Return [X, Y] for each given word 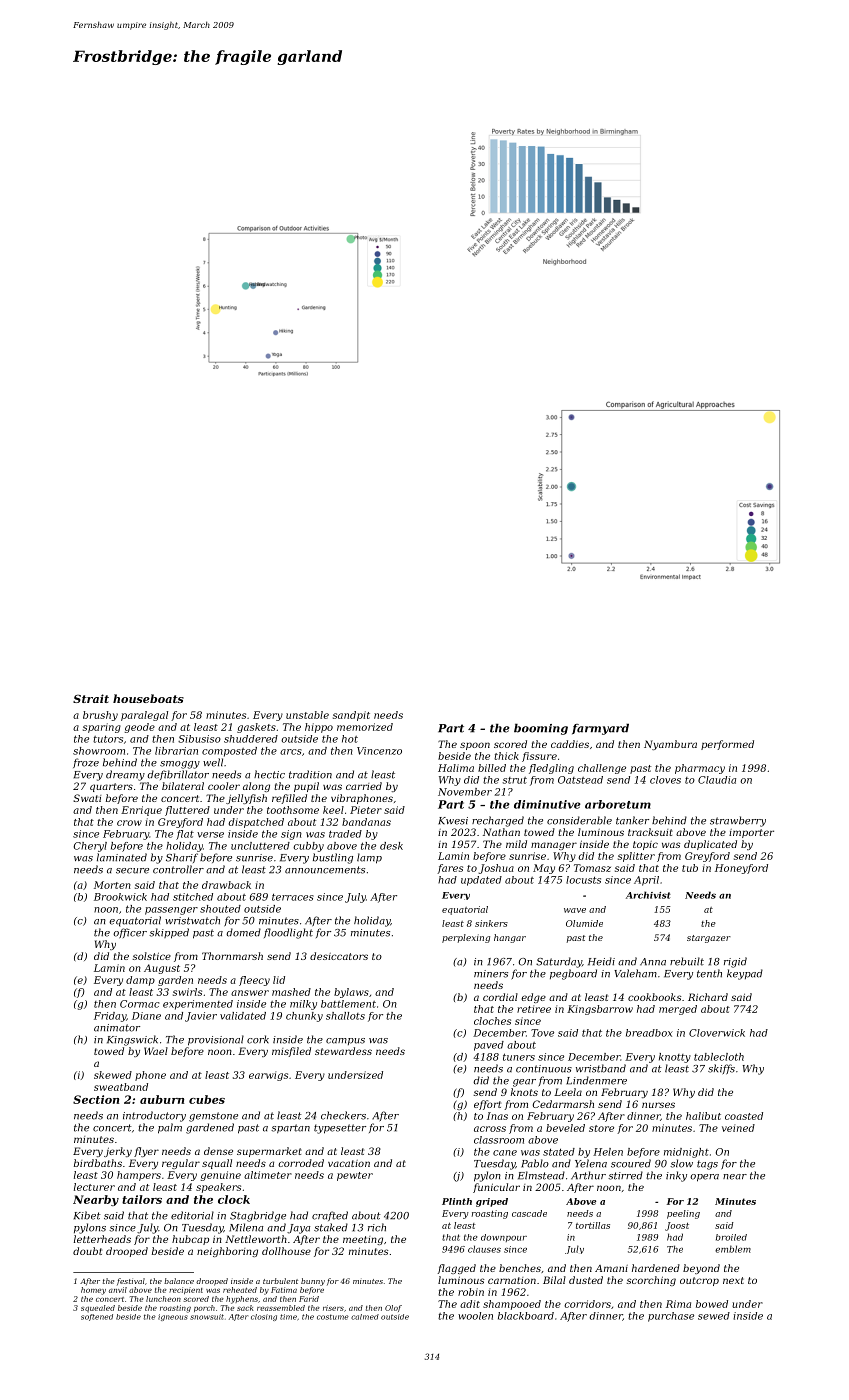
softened [97, 1317]
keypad [745, 974]
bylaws [351, 993]
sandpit [351, 716]
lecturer [94, 1187]
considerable [579, 820]
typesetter [340, 1129]
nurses [658, 1105]
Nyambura [670, 745]
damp [140, 981]
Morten [112, 885]
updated [481, 881]
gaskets [256, 728]
